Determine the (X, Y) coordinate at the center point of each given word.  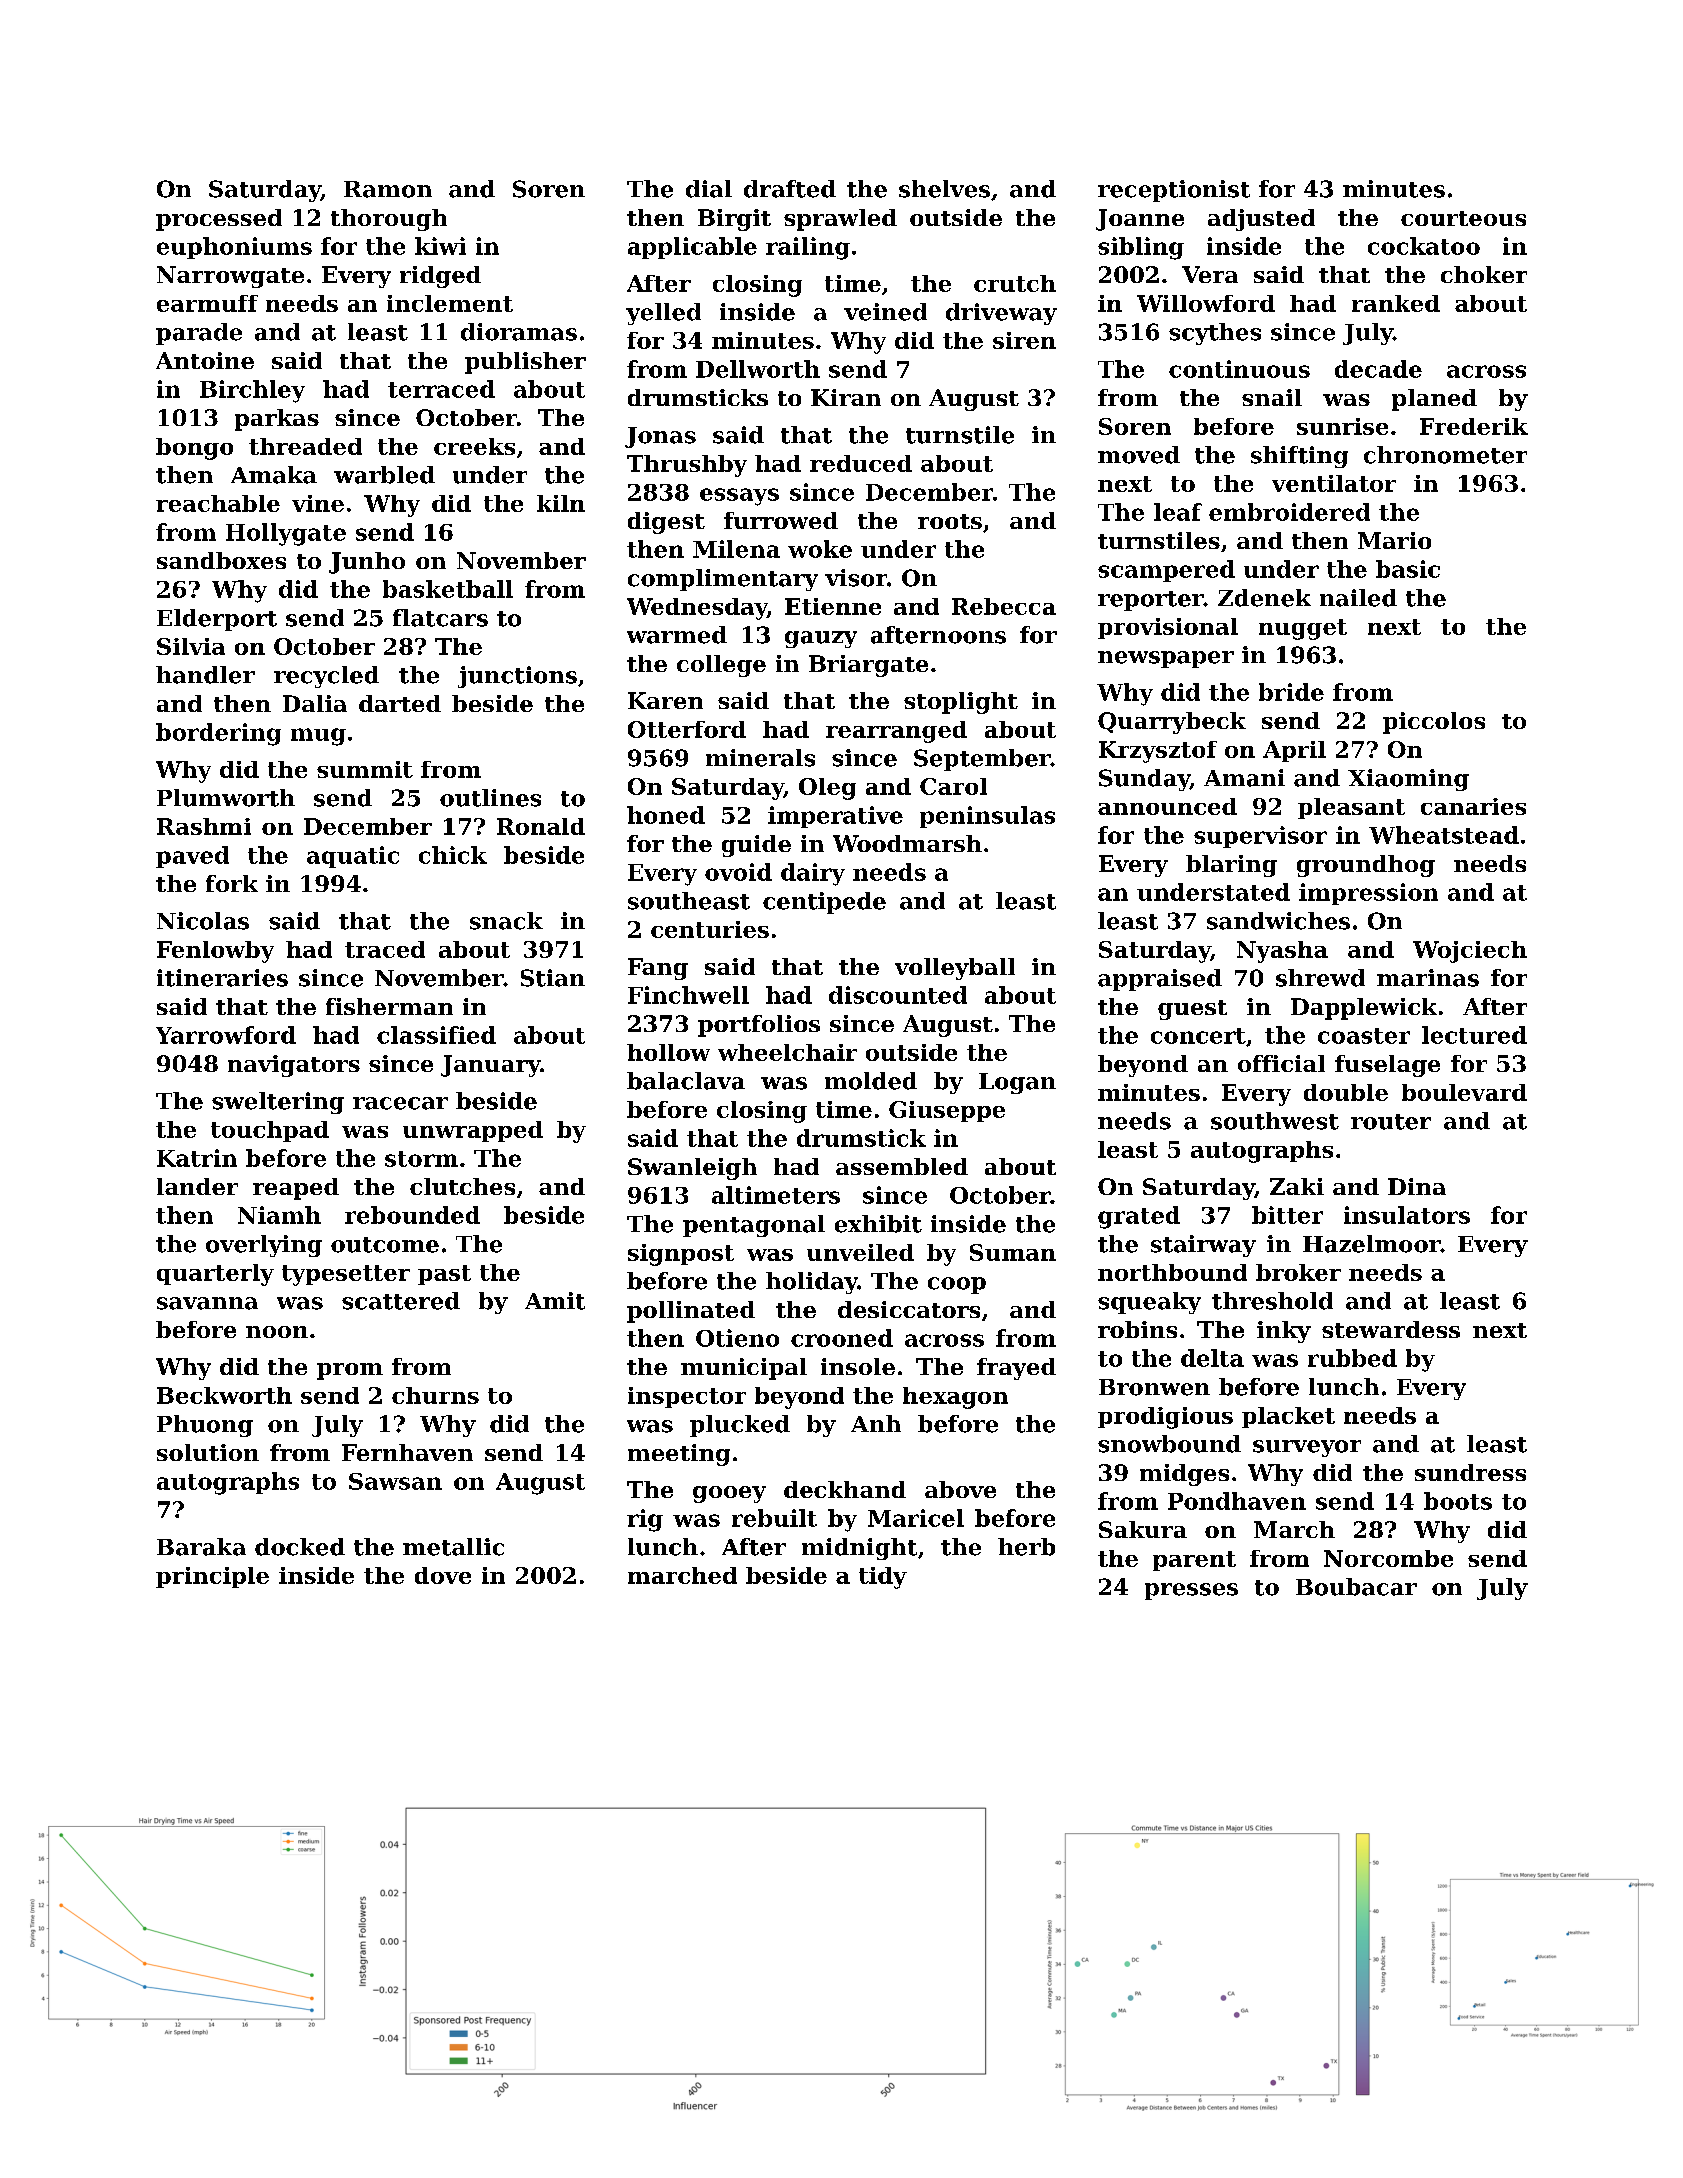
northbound (1172, 1272)
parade (199, 334)
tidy (883, 1578)
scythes (1215, 334)
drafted (790, 189)
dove (443, 1575)
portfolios (759, 1026)
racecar (400, 1103)
